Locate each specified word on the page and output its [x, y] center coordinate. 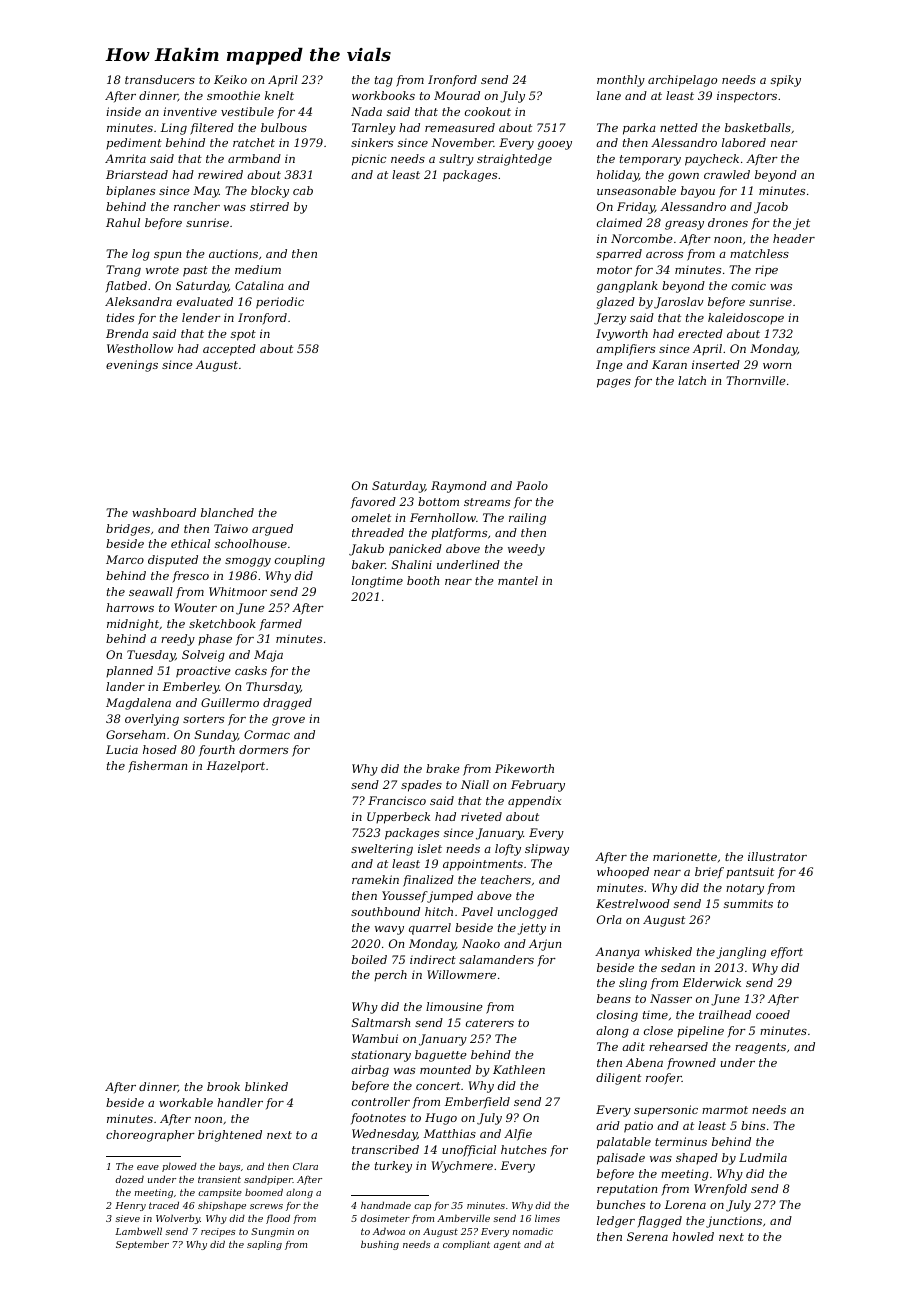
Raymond [459, 487]
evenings [132, 366]
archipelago [682, 81]
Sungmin [272, 1232]
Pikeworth [524, 768]
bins [753, 1125]
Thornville [756, 380]
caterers [490, 1023]
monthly [621, 81]
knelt [279, 95]
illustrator [777, 856]
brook [223, 1086]
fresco [190, 577]
